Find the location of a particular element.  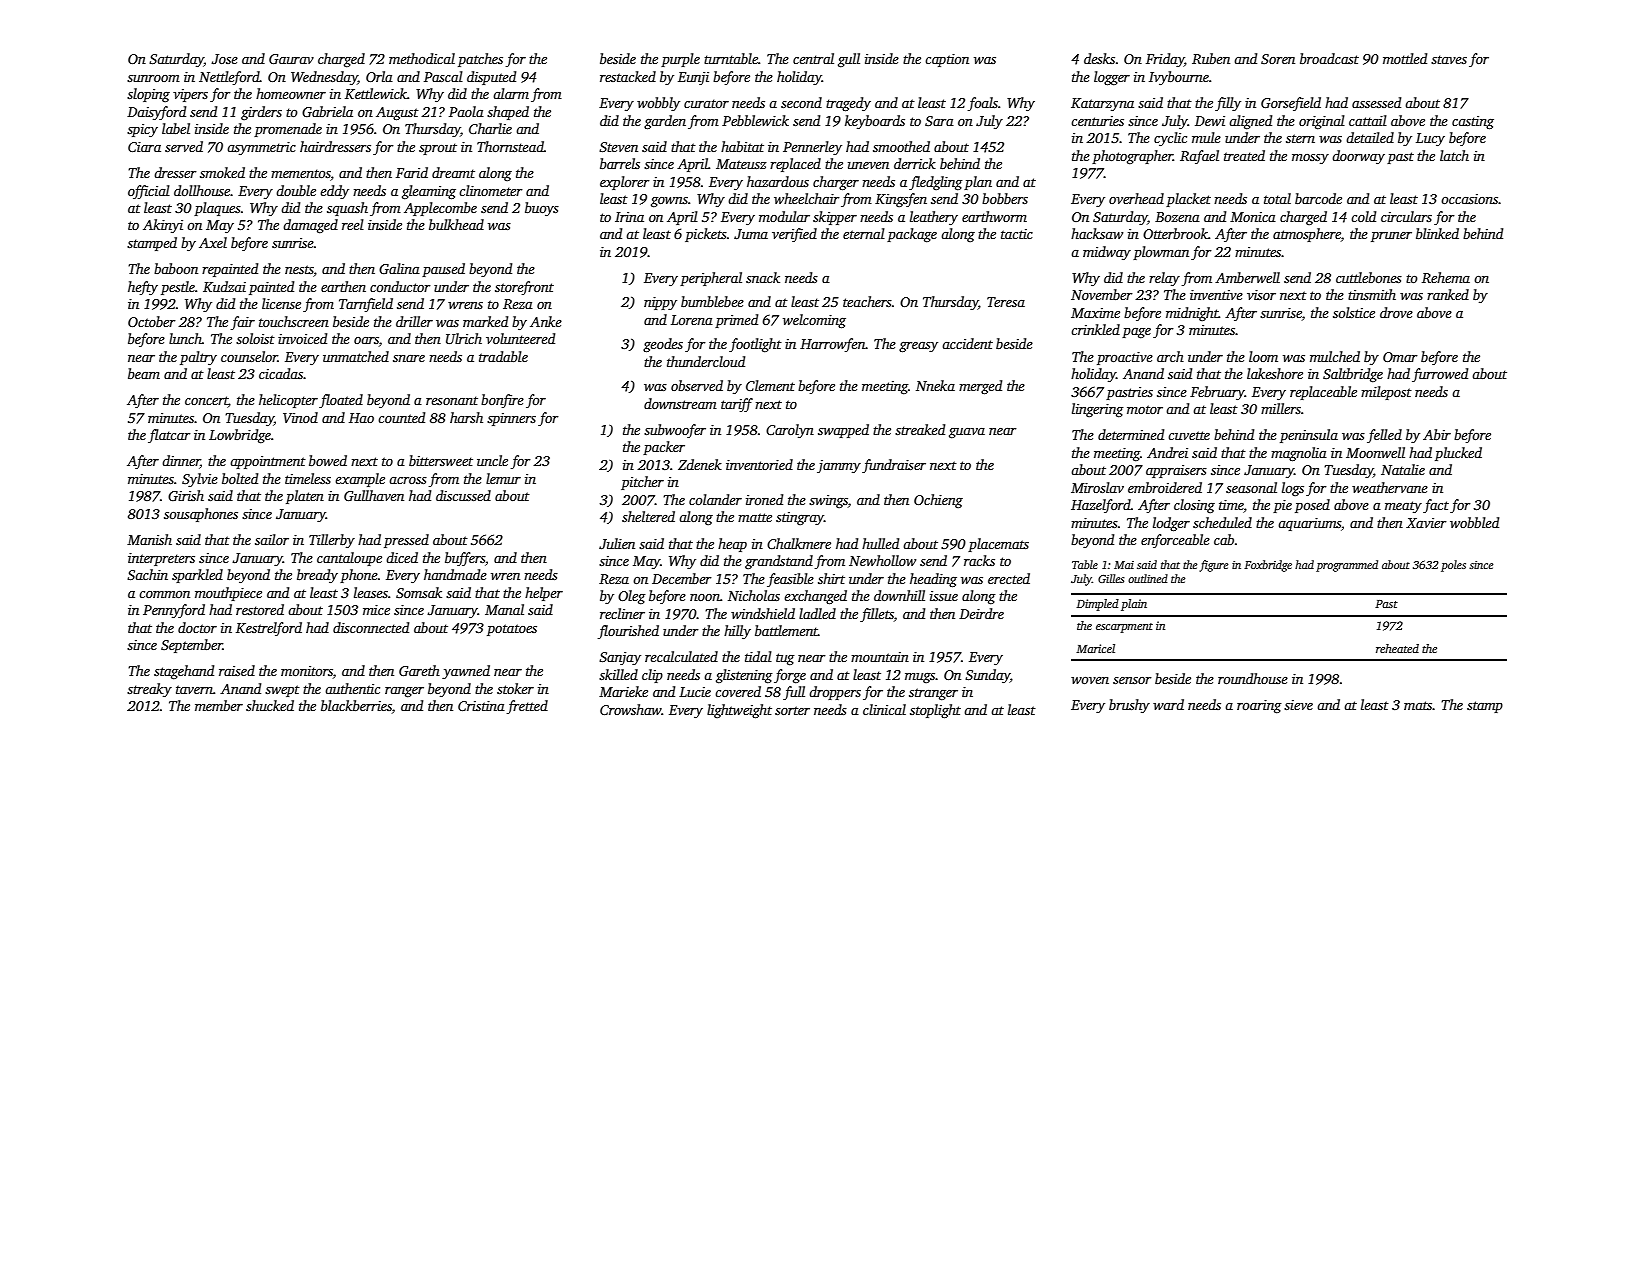

poles is located at coordinates (1453, 566).
